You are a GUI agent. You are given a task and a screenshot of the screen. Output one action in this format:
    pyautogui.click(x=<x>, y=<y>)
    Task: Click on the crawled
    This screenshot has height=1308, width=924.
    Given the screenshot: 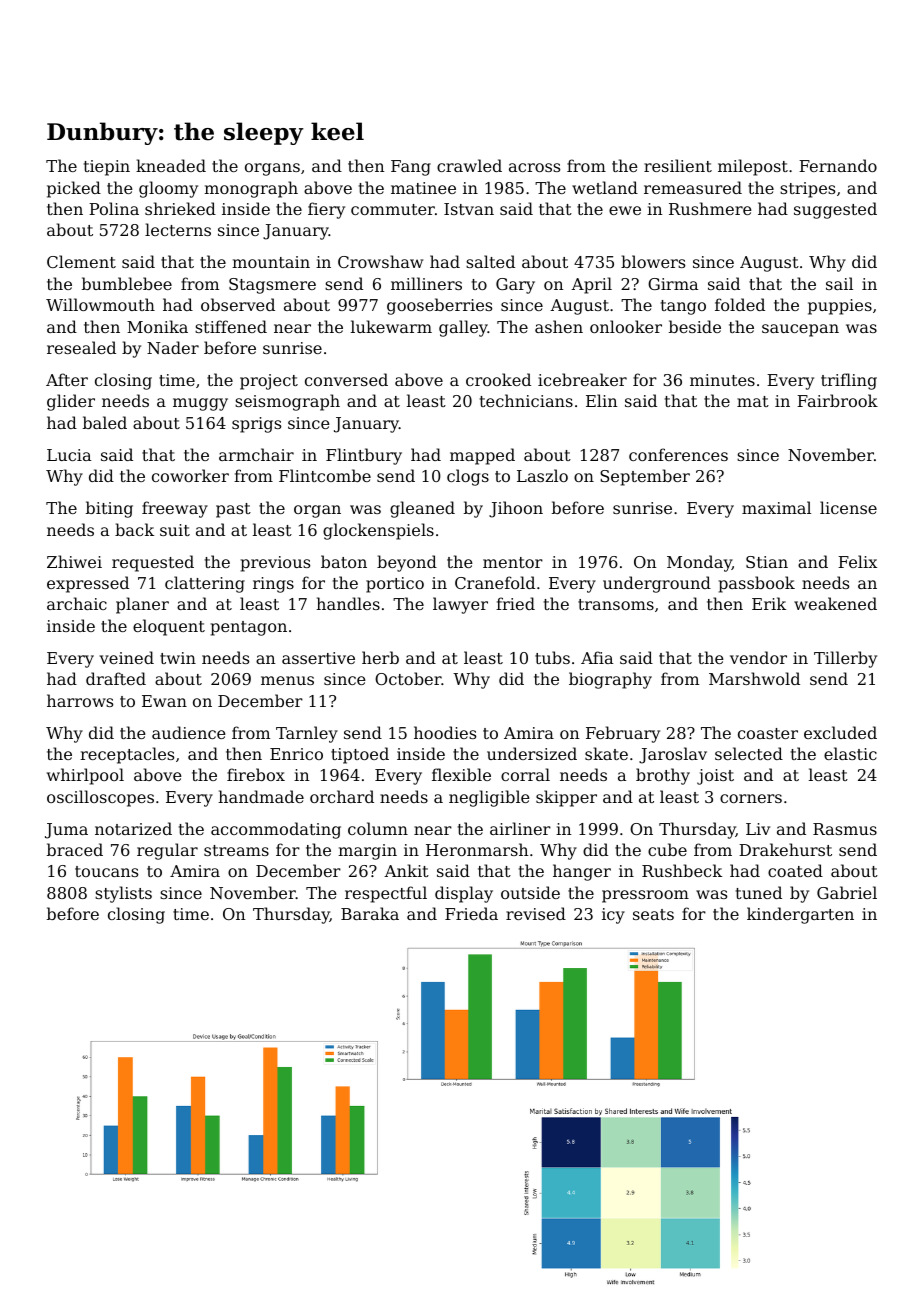 What is the action you would take?
    pyautogui.click(x=469, y=165)
